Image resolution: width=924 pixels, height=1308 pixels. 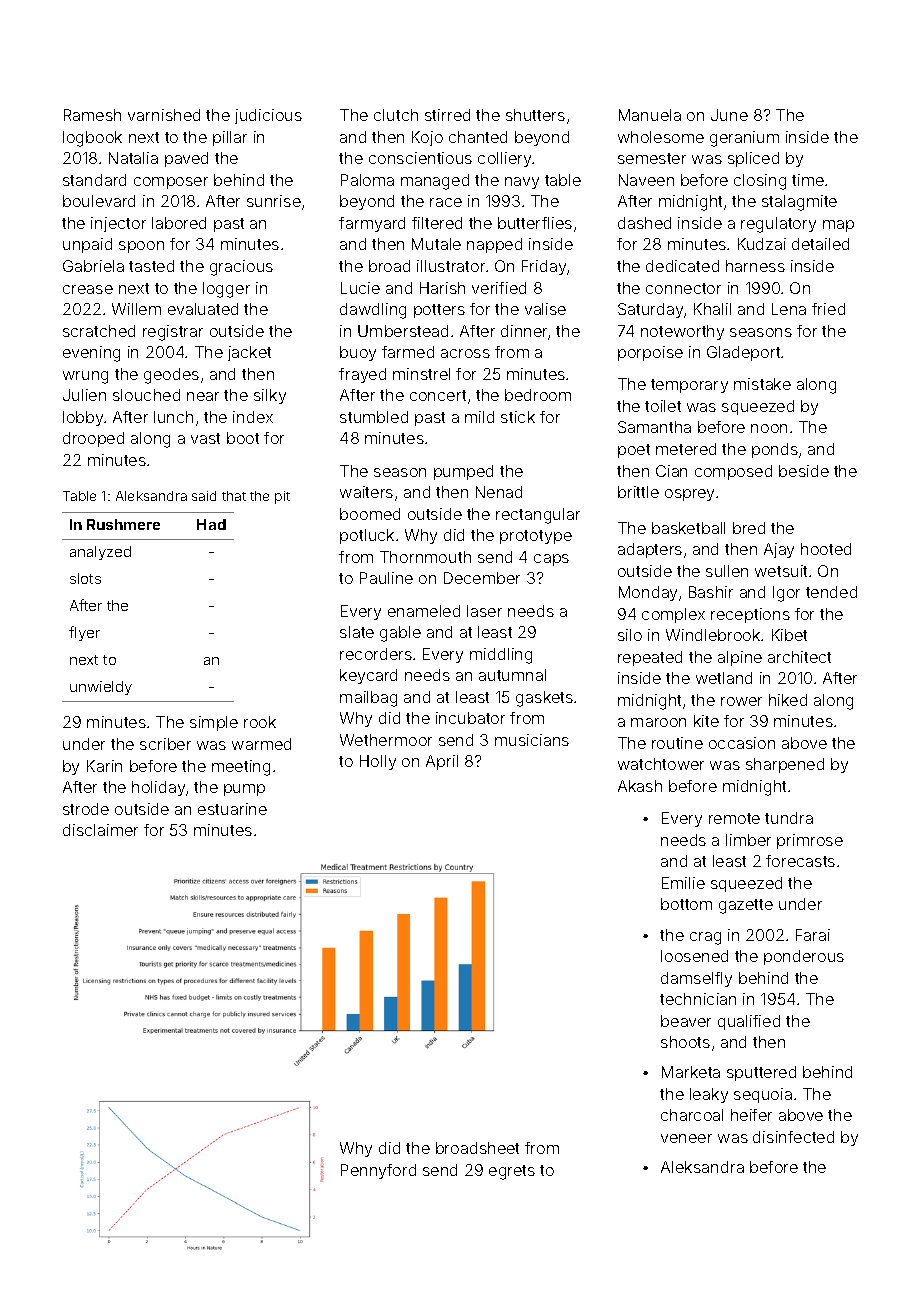 I want to click on Ramesh, so click(x=92, y=115).
